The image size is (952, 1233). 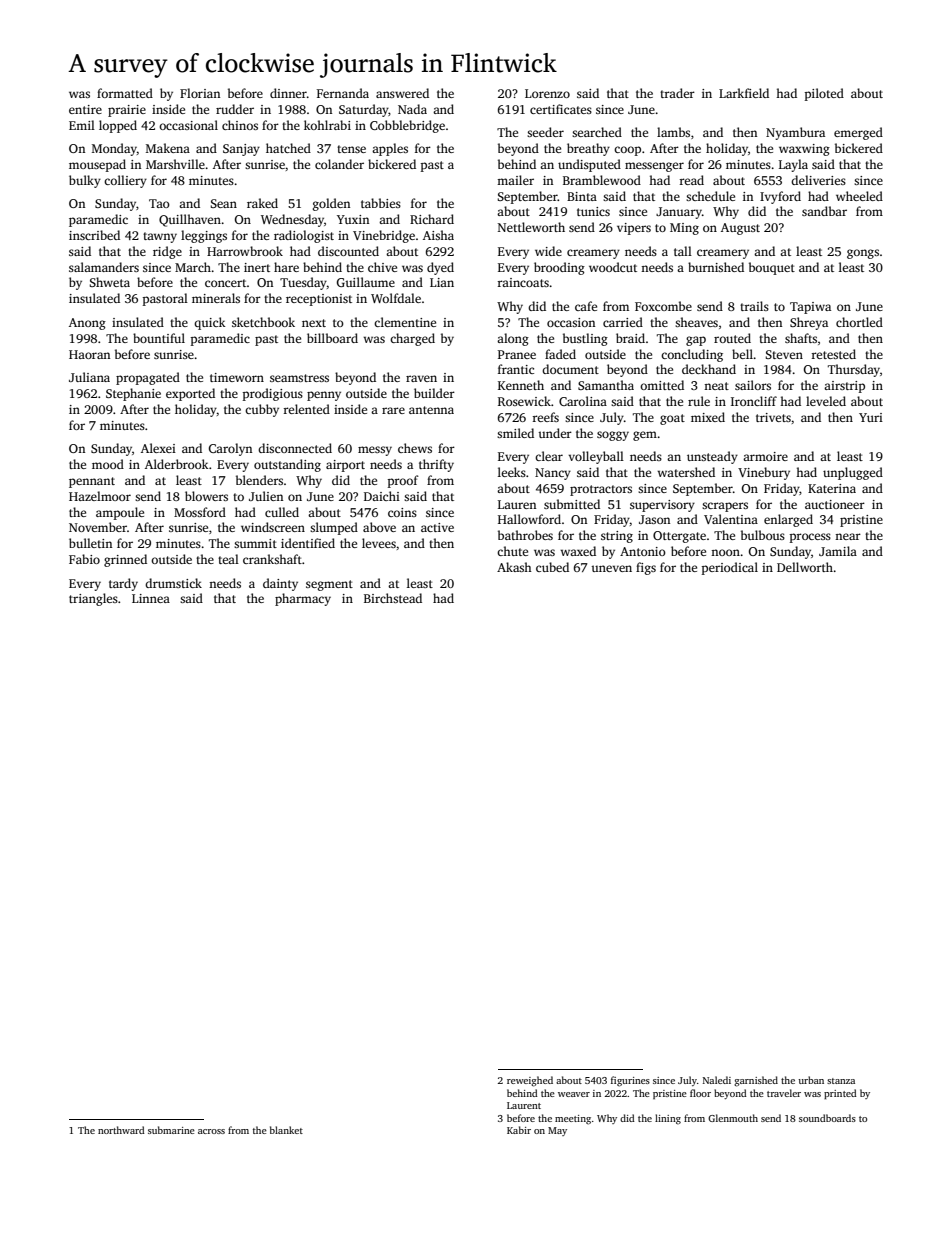 I want to click on garnished, so click(x=756, y=1081).
